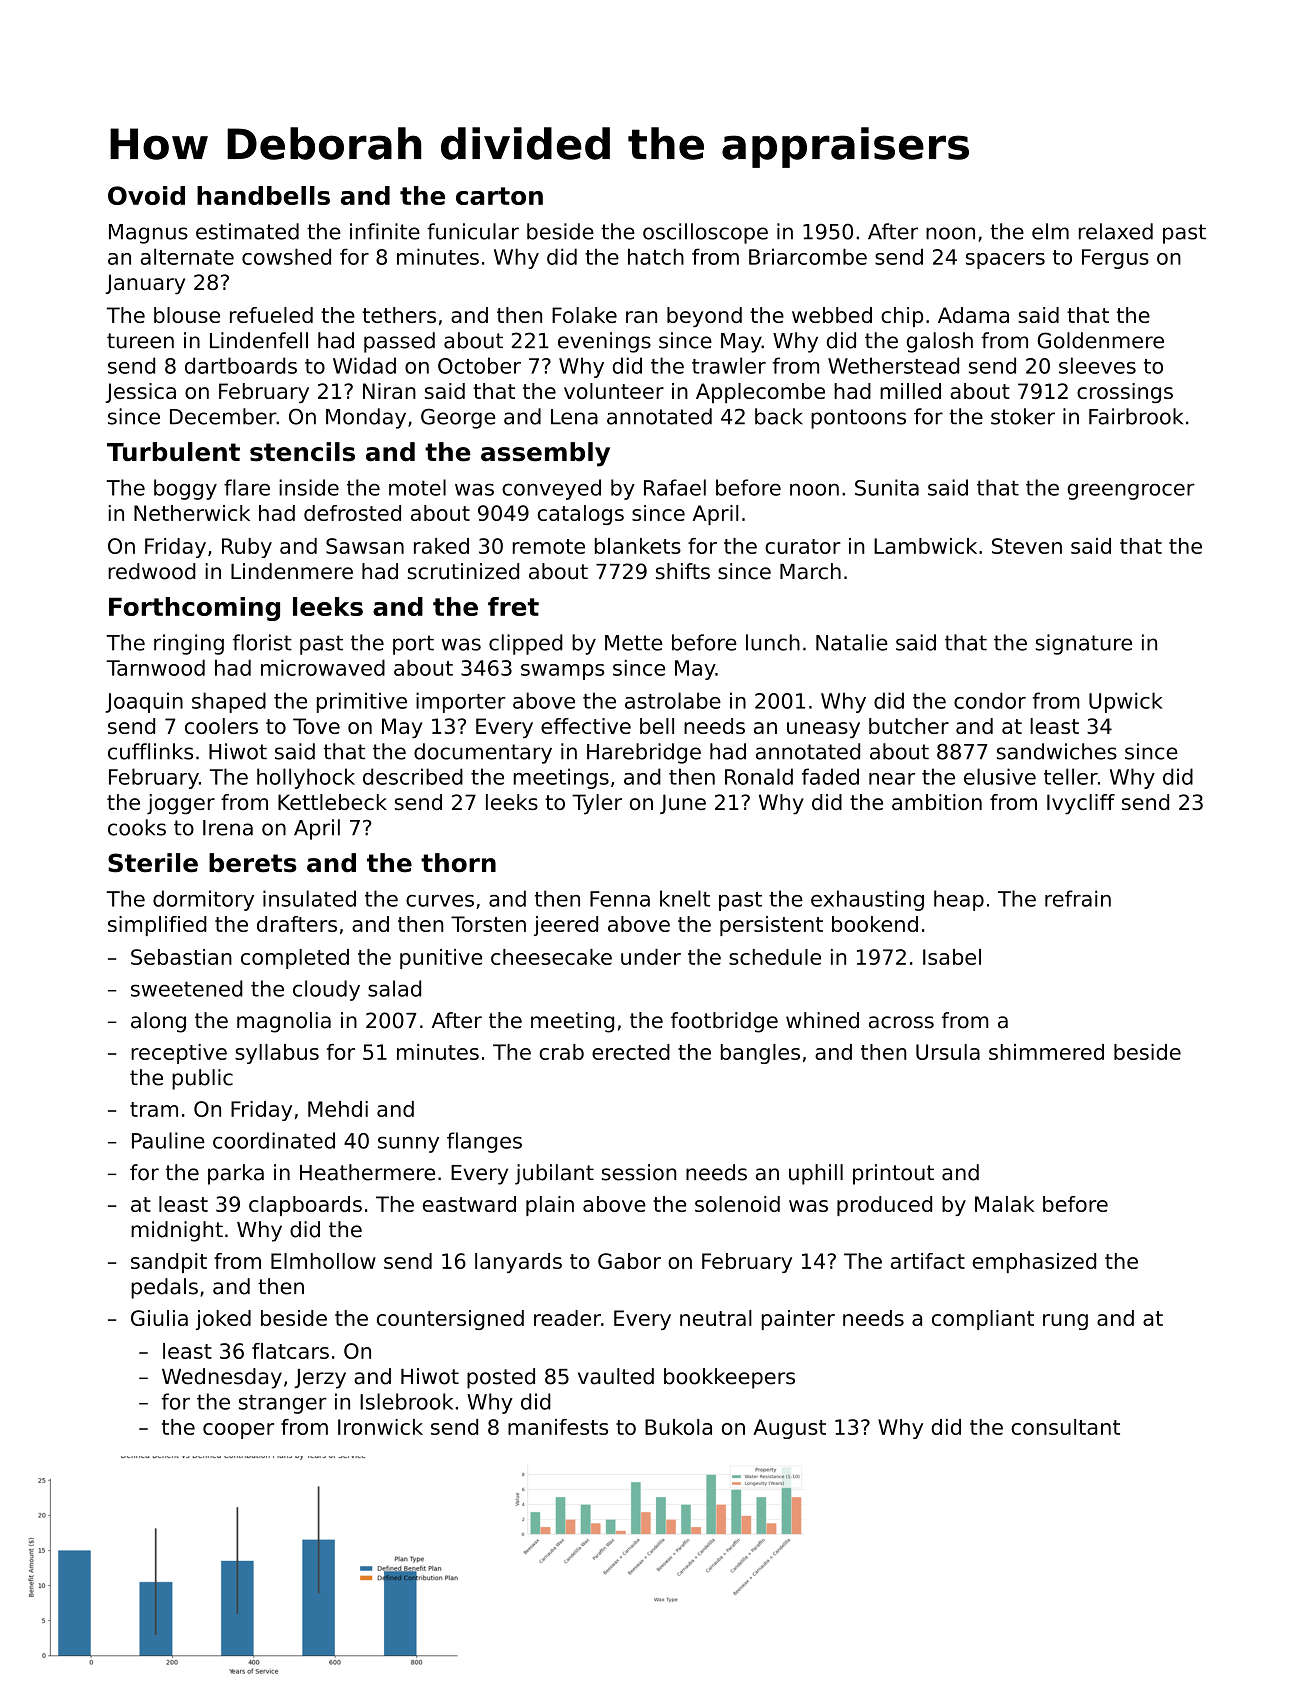 The image size is (1315, 1701). Describe the element at coordinates (633, 643) in the screenshot. I see `Mette` at that location.
